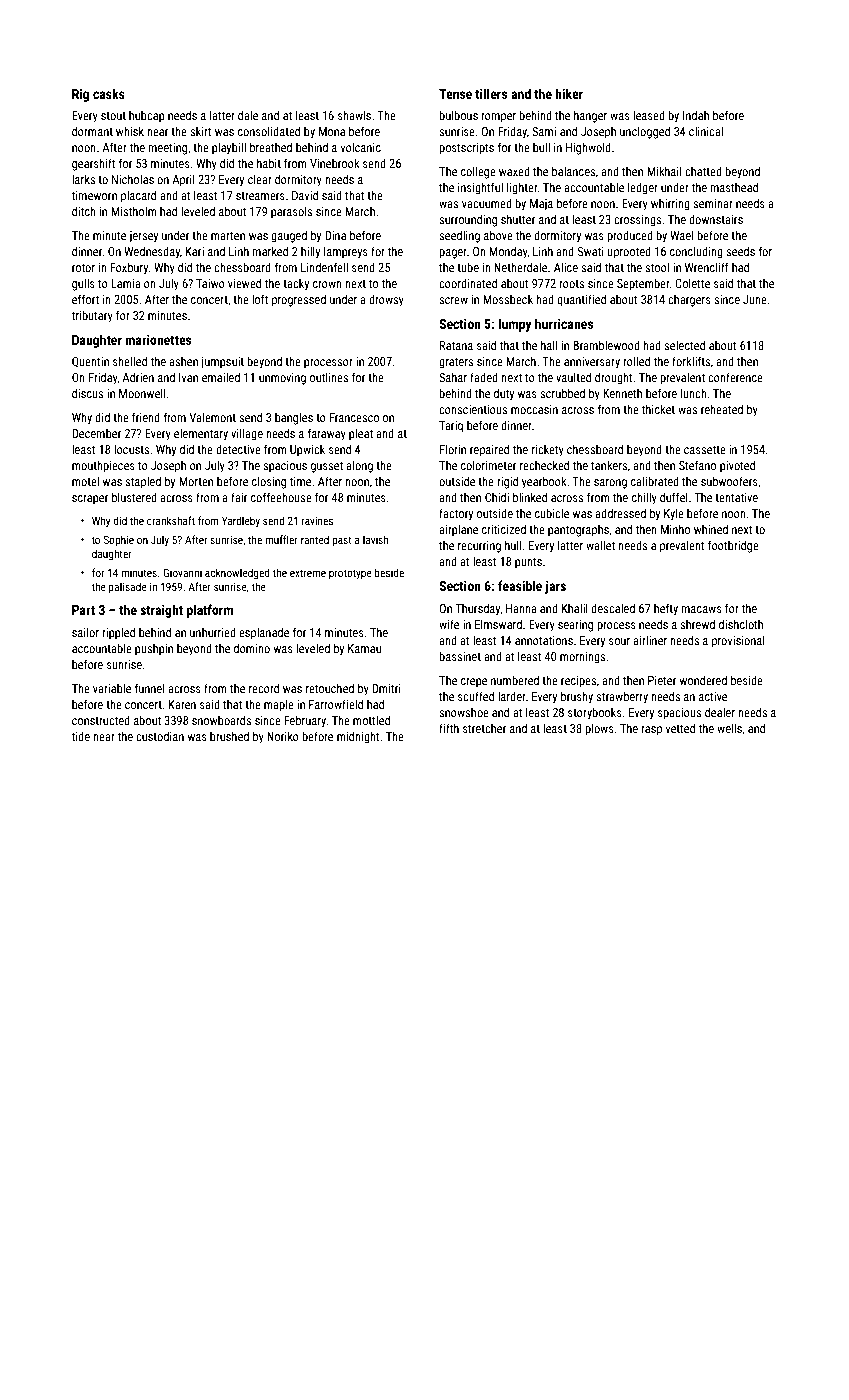  What do you see at coordinates (713, 696) in the screenshot?
I see `active` at bounding box center [713, 696].
